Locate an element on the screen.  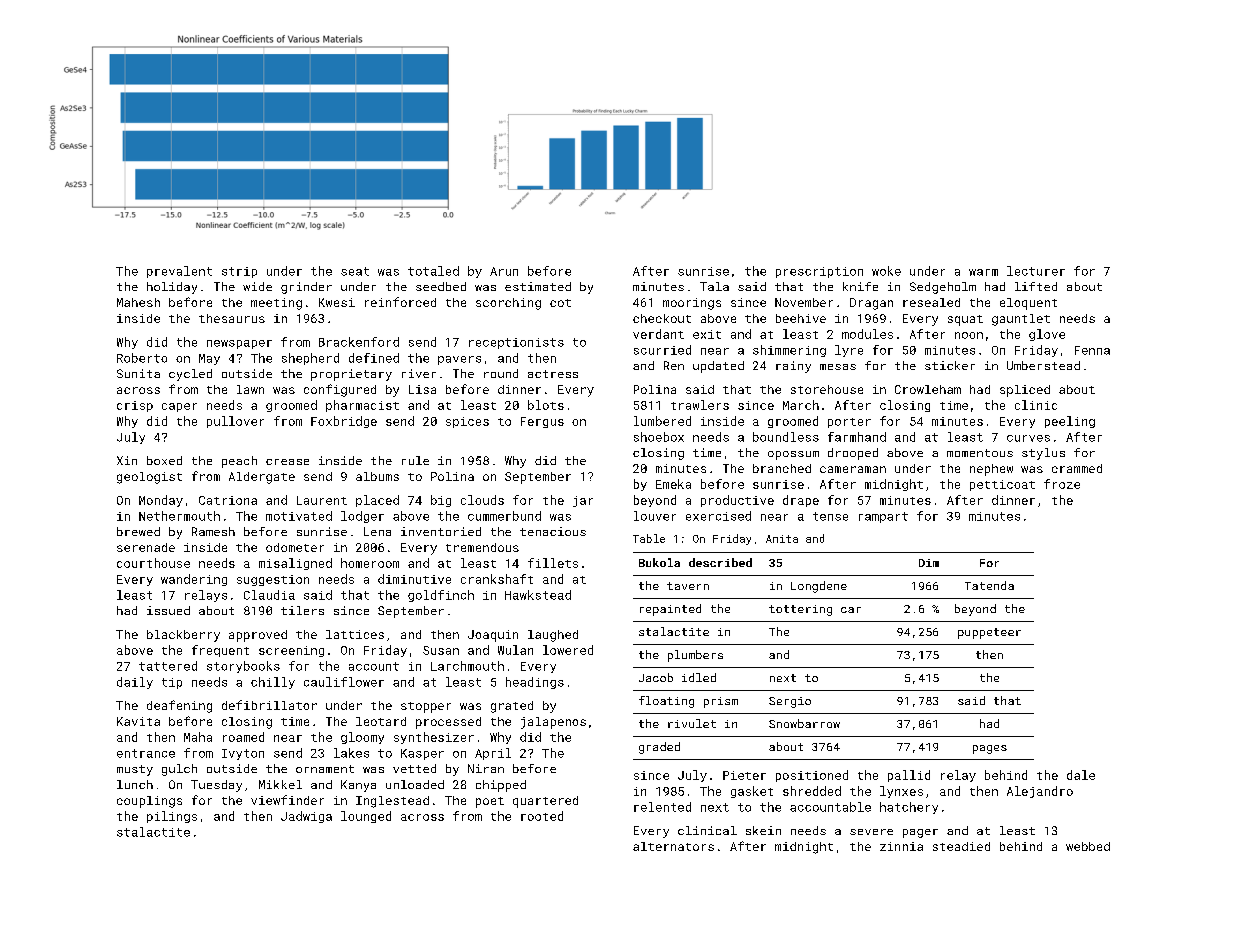
jalapenos is located at coordinates (553, 723).
